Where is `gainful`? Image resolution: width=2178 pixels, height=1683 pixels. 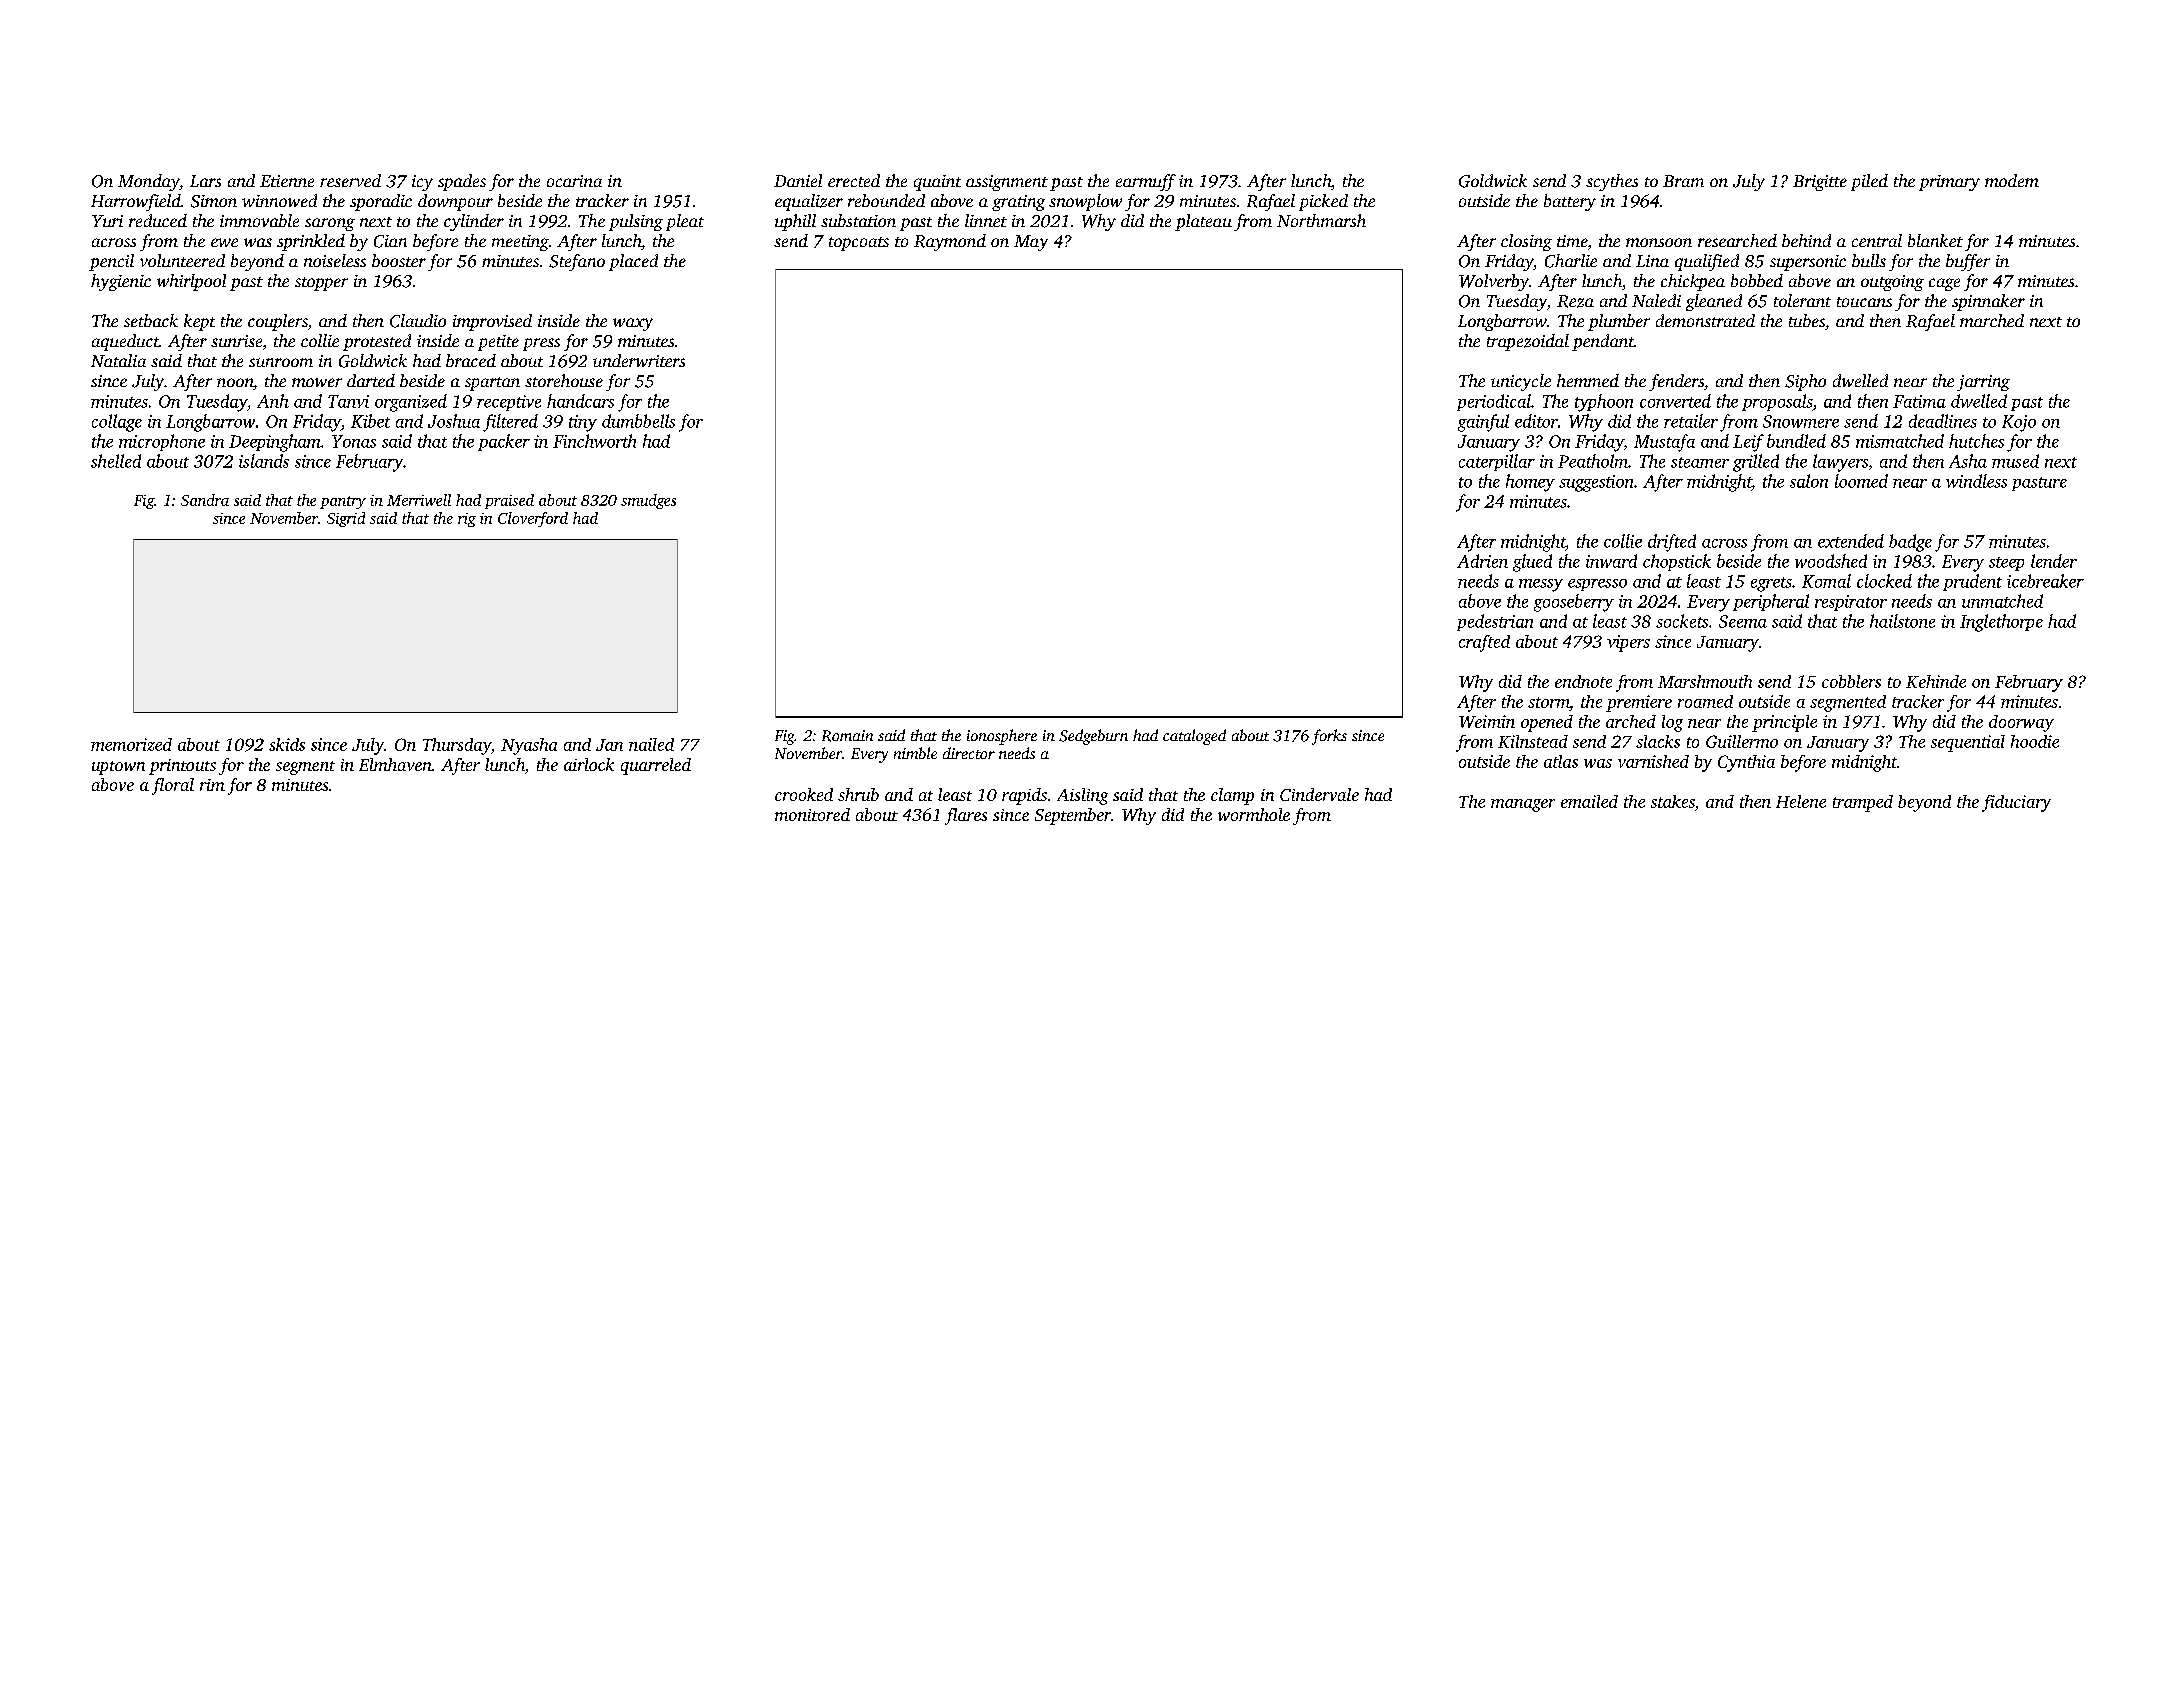
gainful is located at coordinates (1483, 423).
